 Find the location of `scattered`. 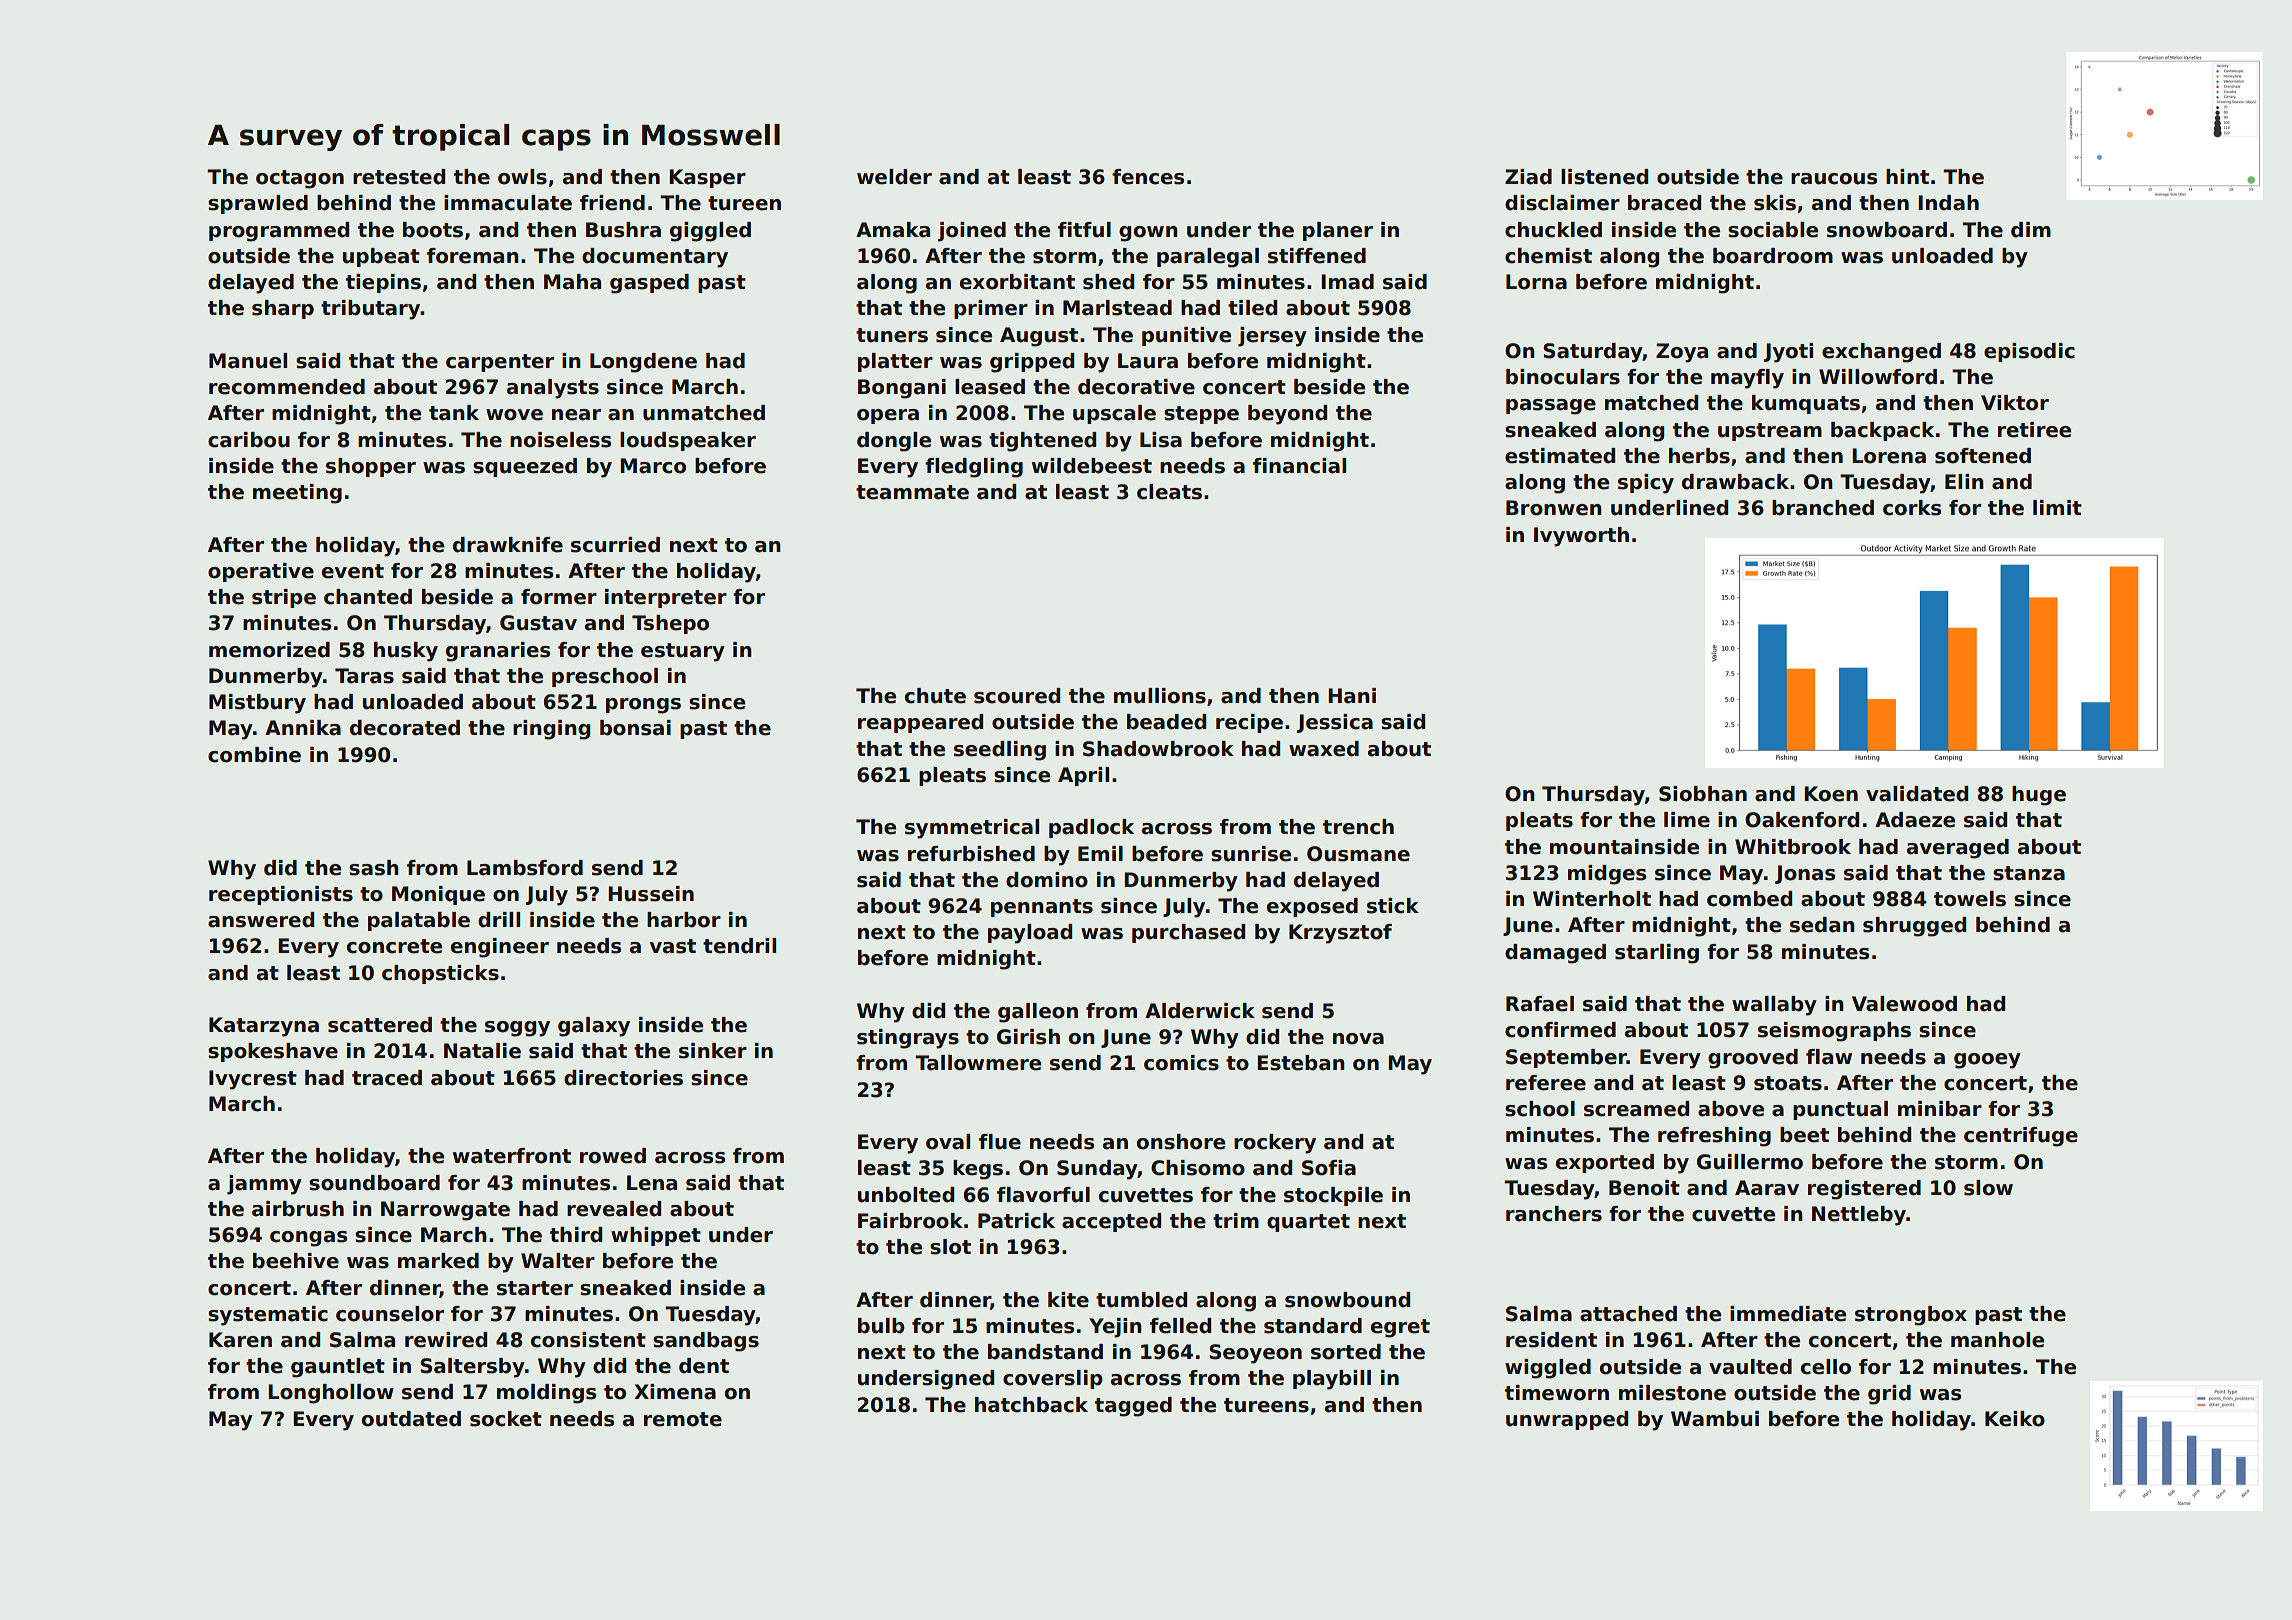

scattered is located at coordinates (380, 1025).
